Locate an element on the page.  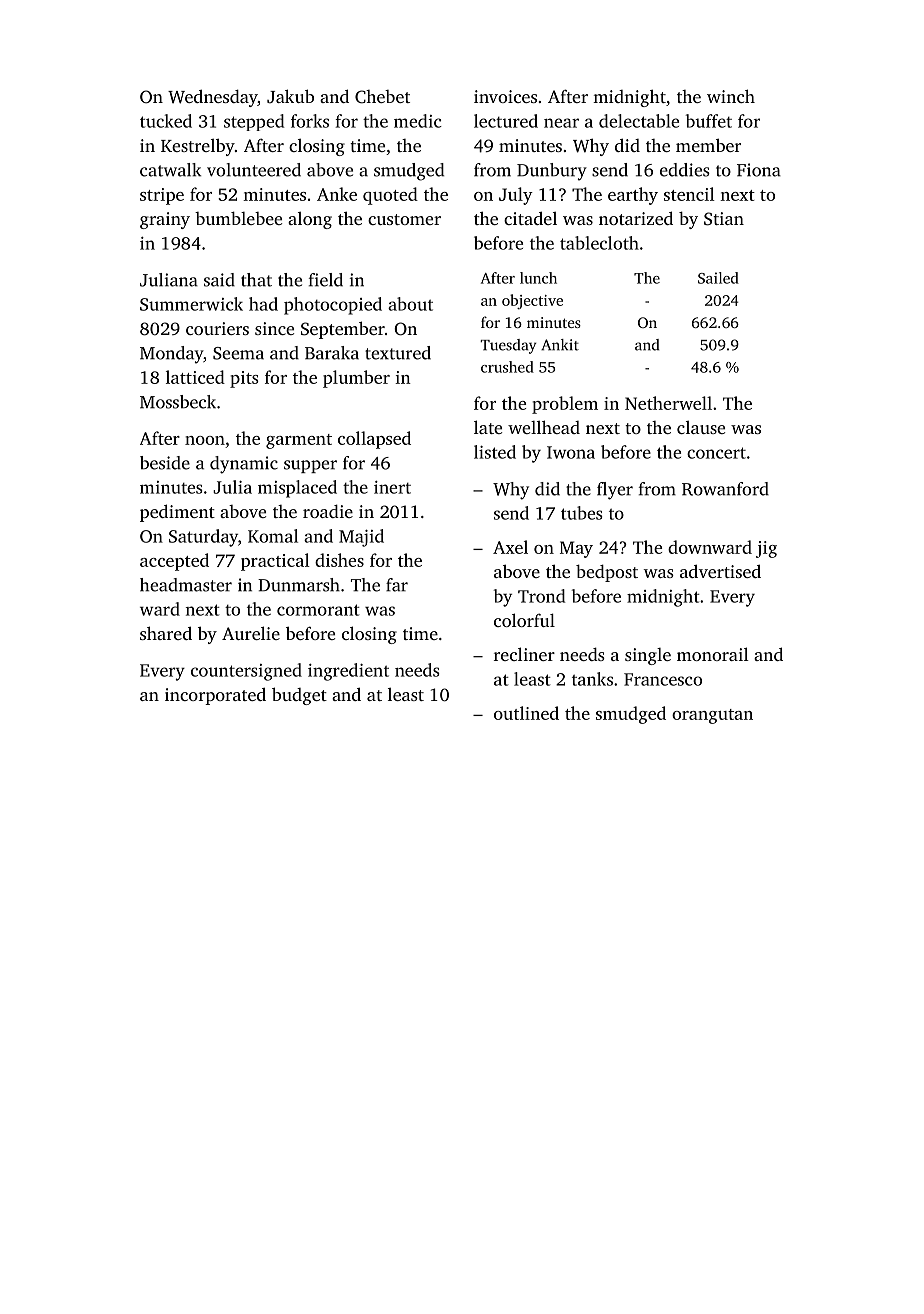
stepped is located at coordinates (254, 122).
